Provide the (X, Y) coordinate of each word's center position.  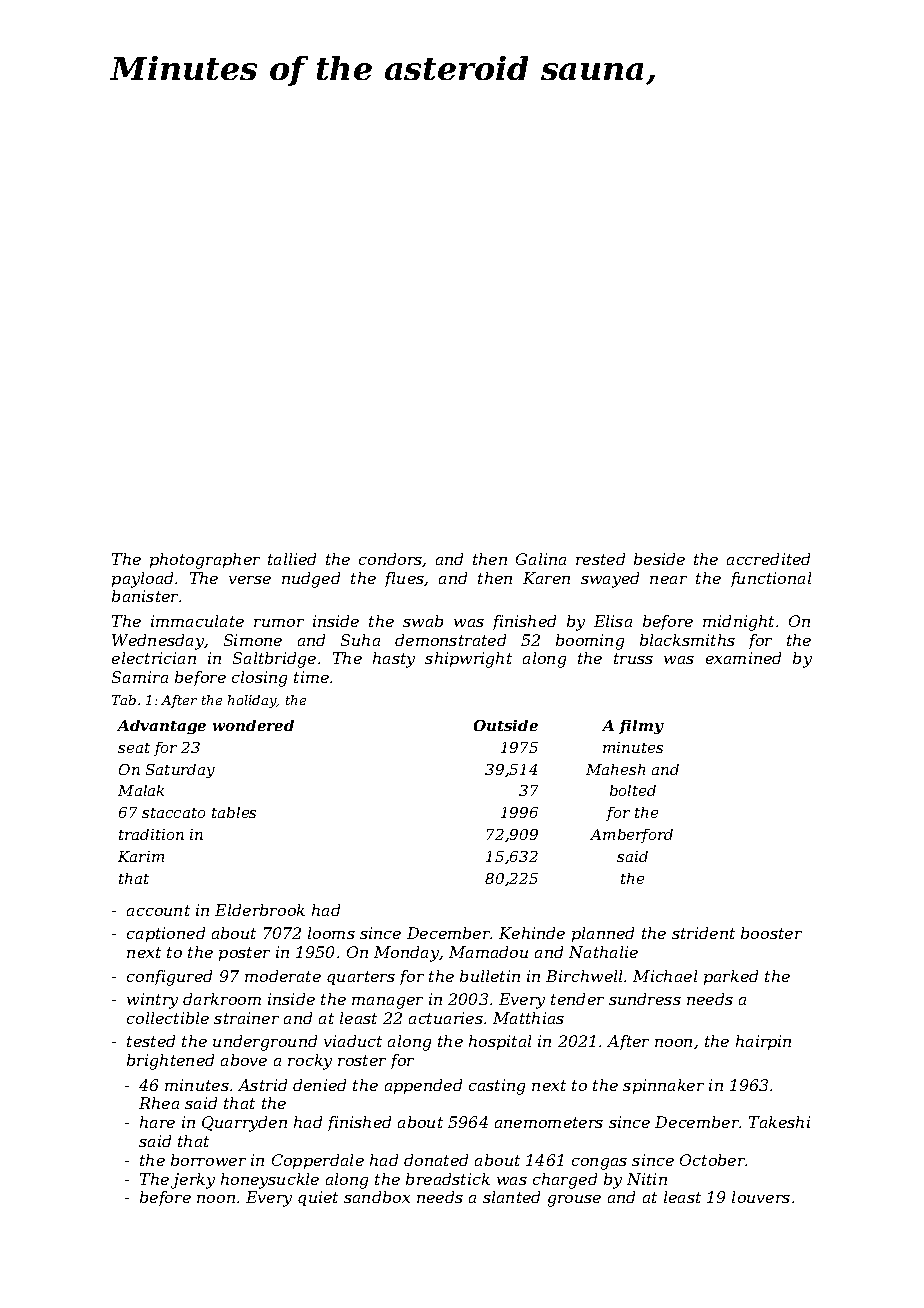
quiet (318, 1198)
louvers (761, 1197)
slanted (511, 1197)
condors (391, 560)
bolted (633, 790)
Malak (141, 790)
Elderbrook (260, 910)
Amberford (631, 836)
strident (703, 933)
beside (659, 559)
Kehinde (532, 933)
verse (250, 580)
